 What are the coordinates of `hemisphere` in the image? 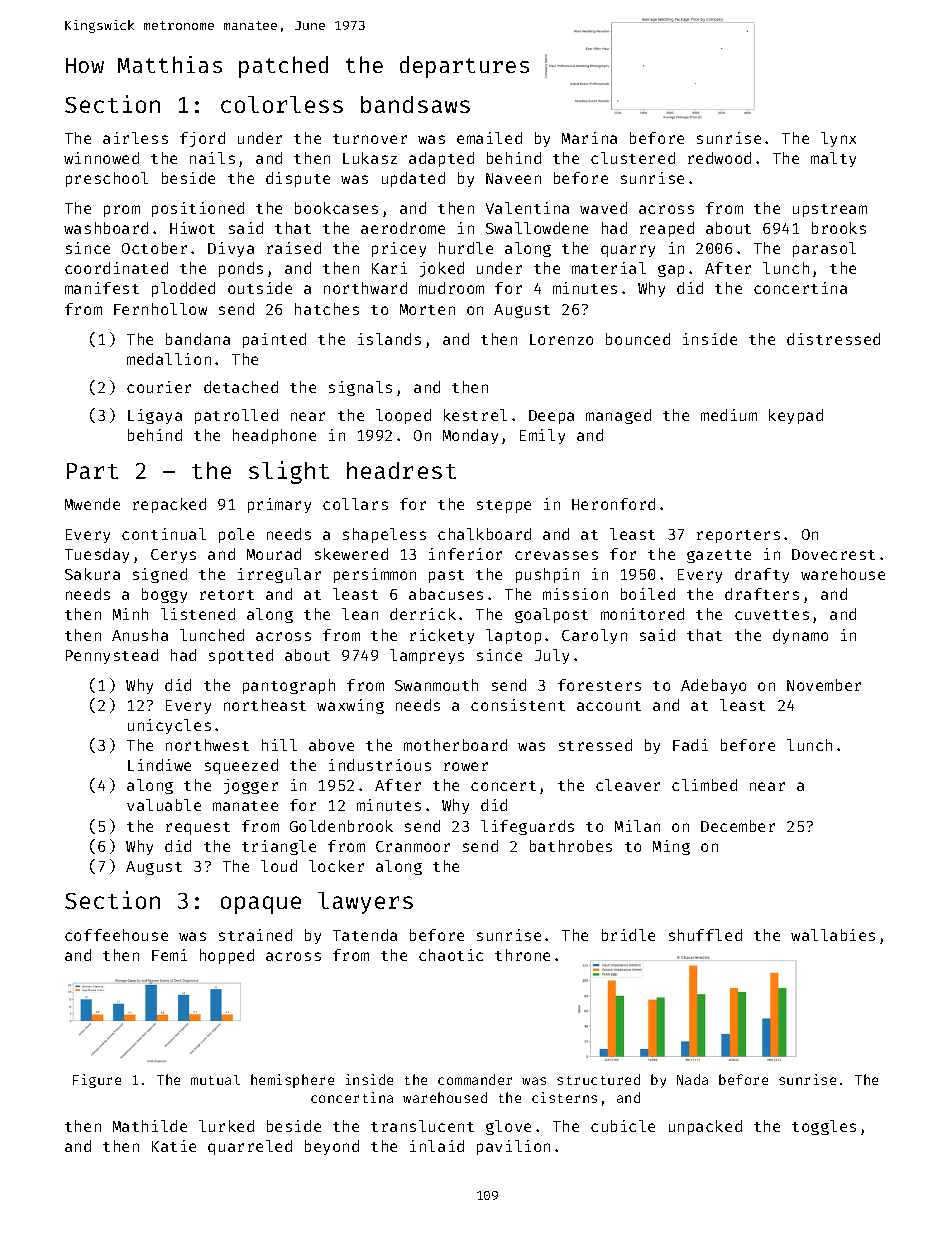 It's located at (292, 1081).
